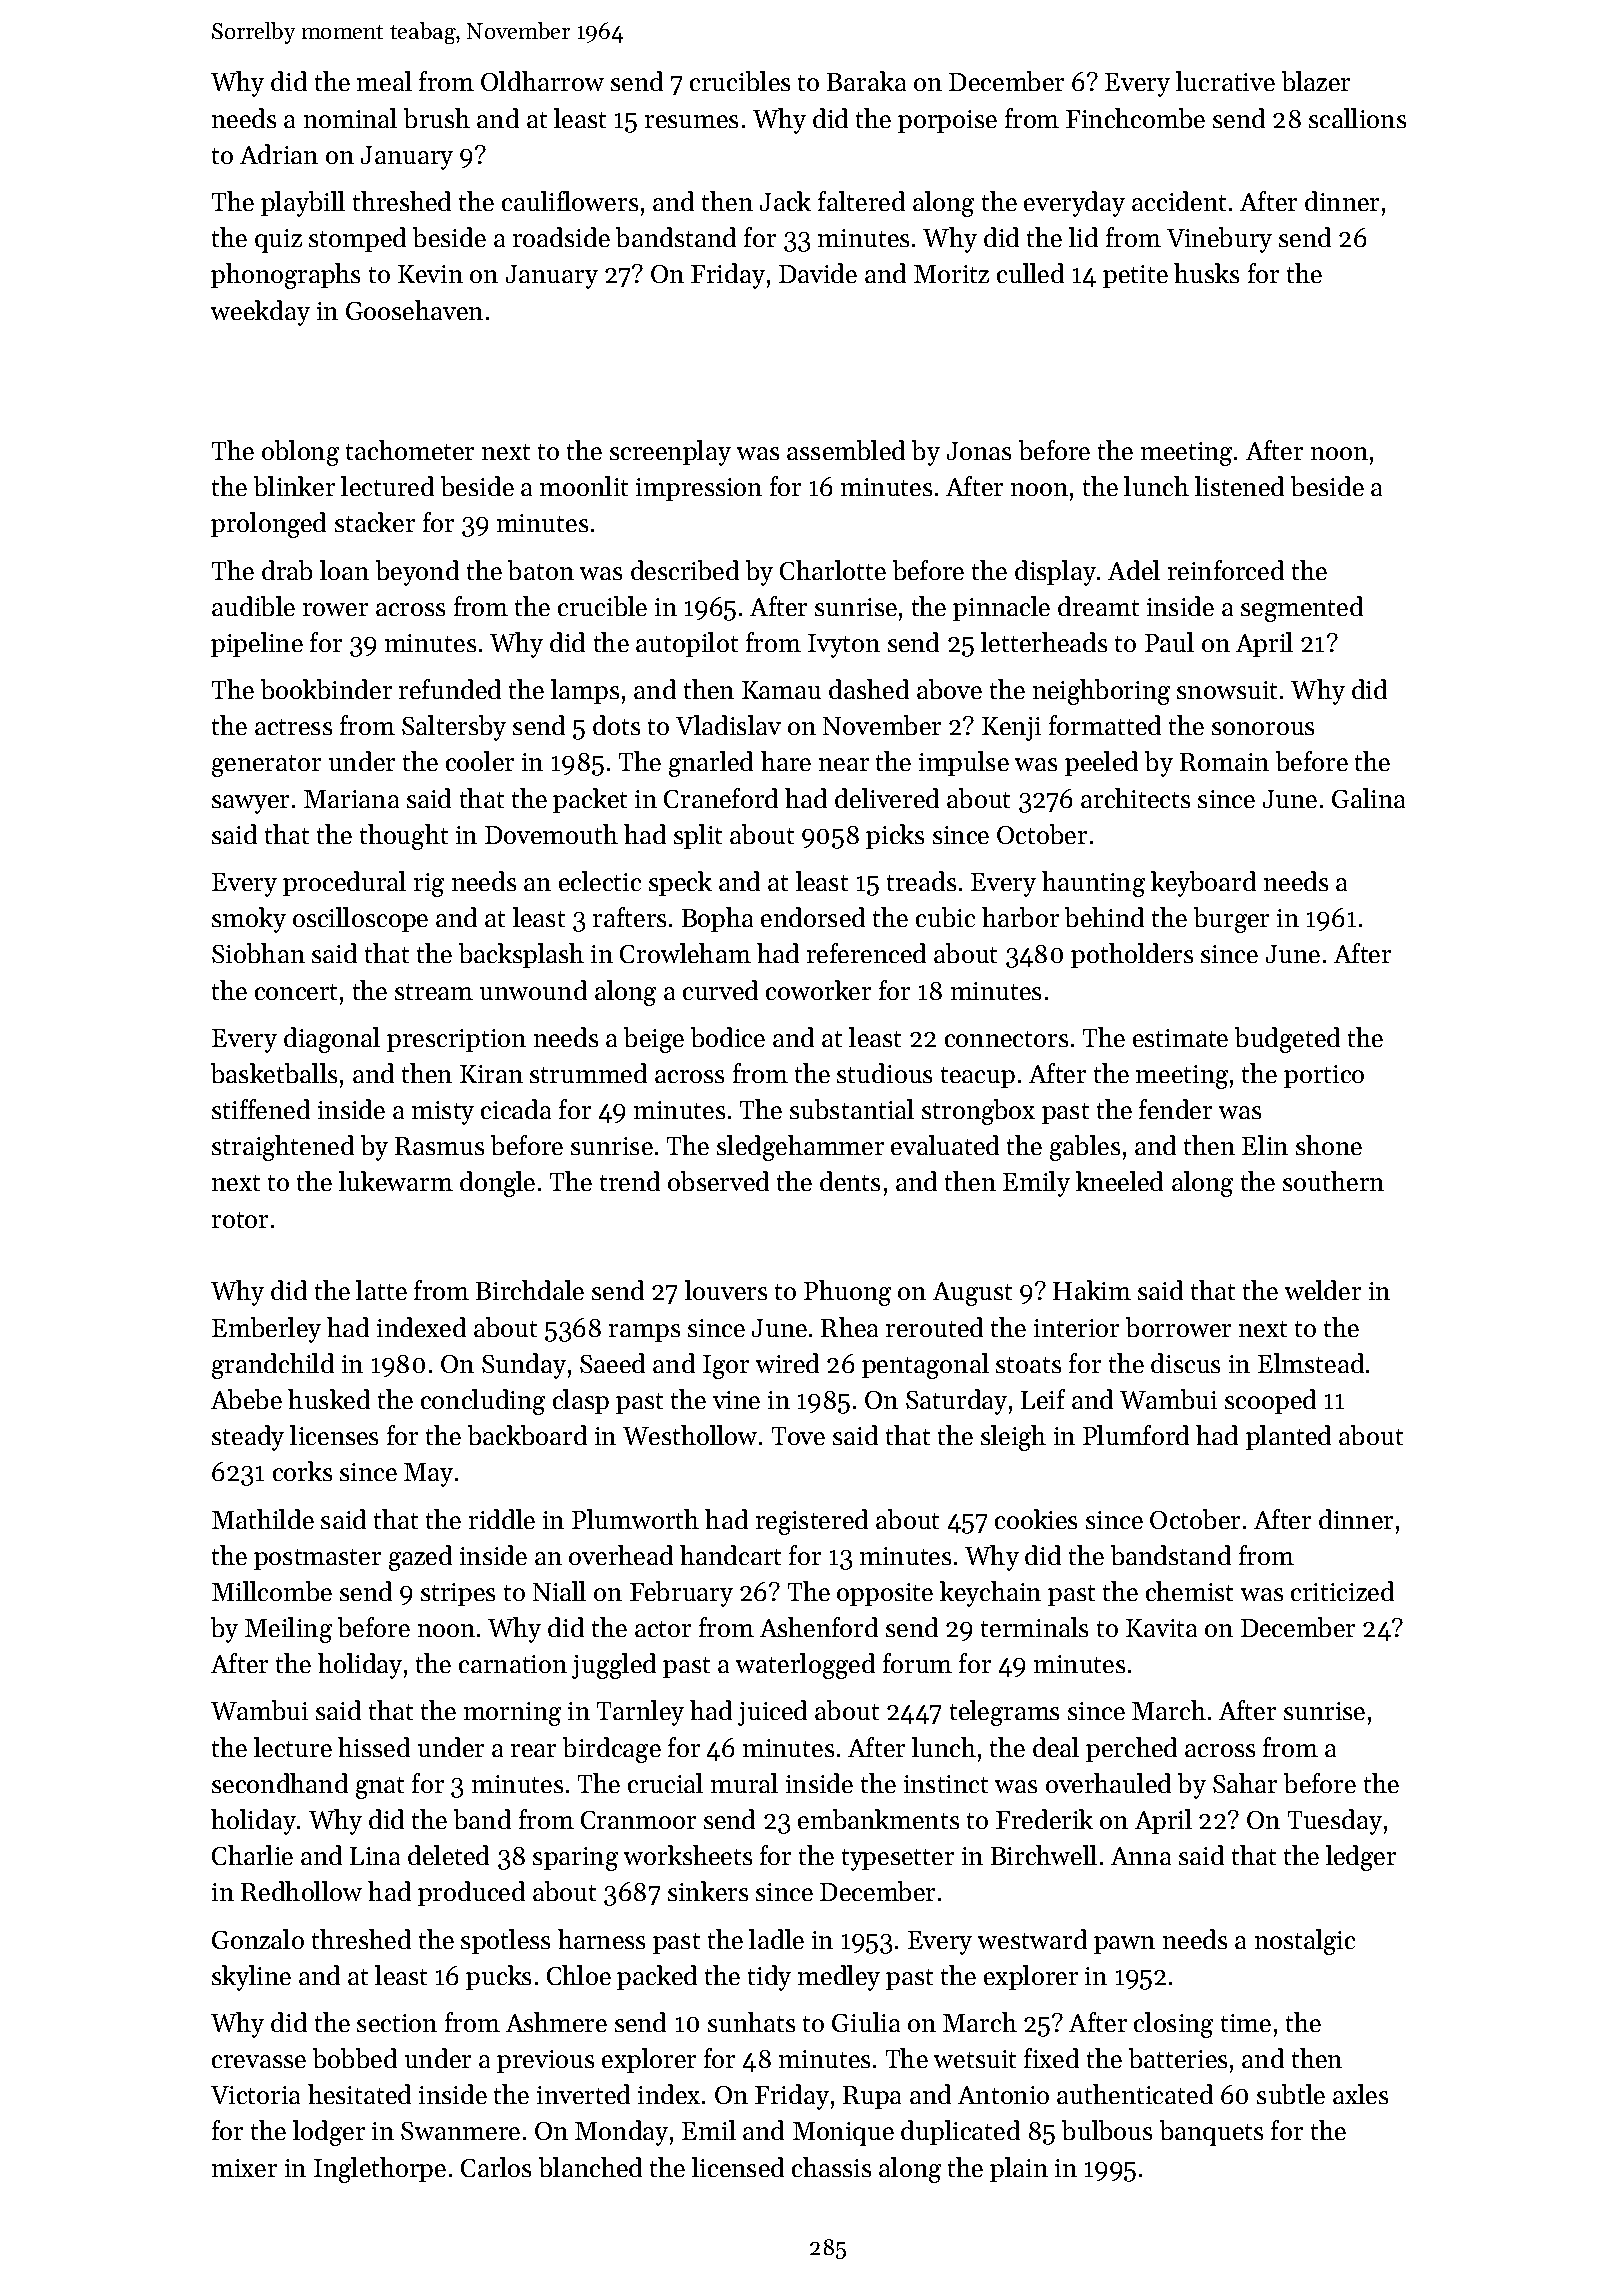 The width and height of the screenshot is (1620, 2292). I want to click on blazer, so click(1316, 81).
